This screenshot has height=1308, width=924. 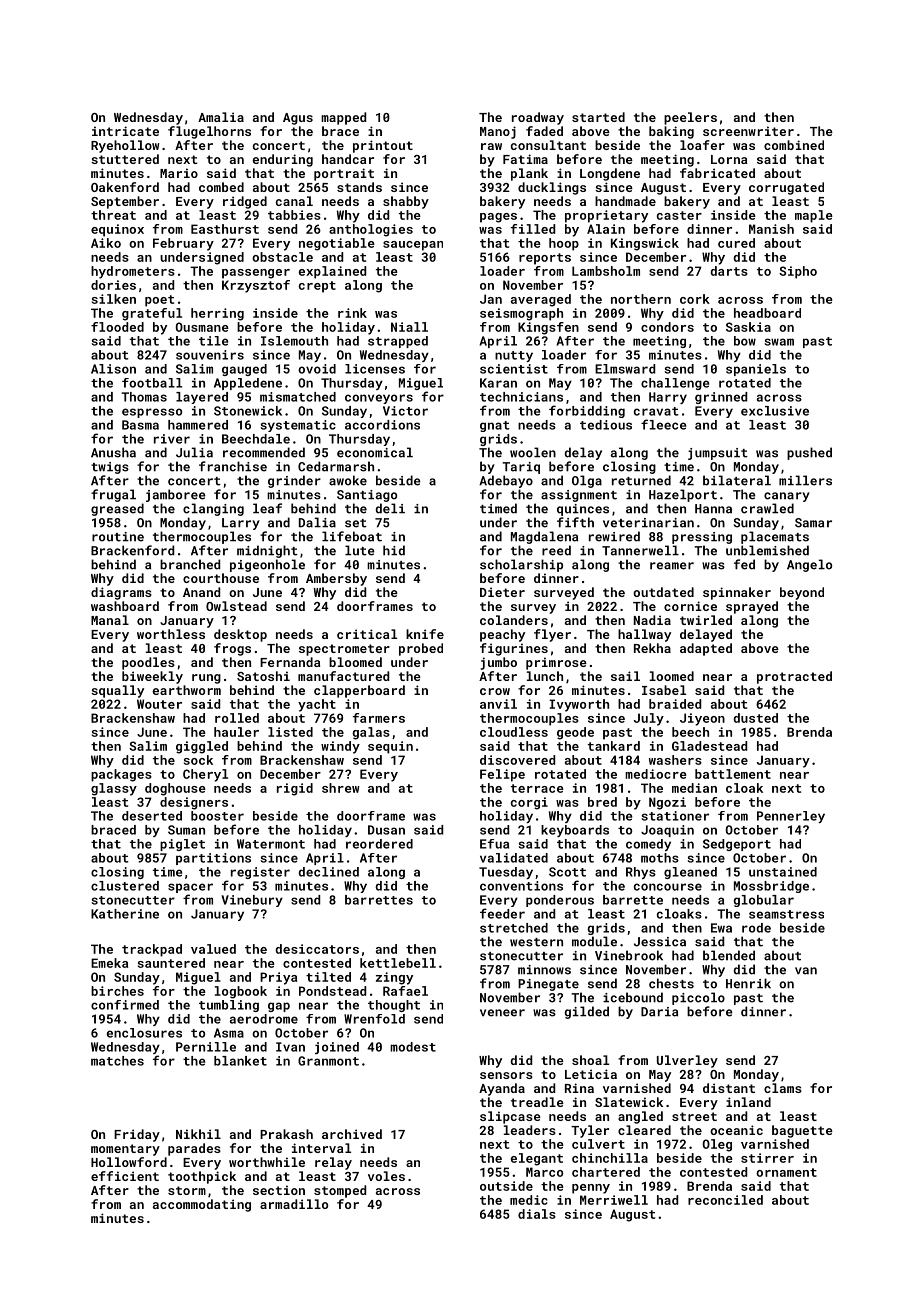 I want to click on intricate, so click(x=125, y=131).
